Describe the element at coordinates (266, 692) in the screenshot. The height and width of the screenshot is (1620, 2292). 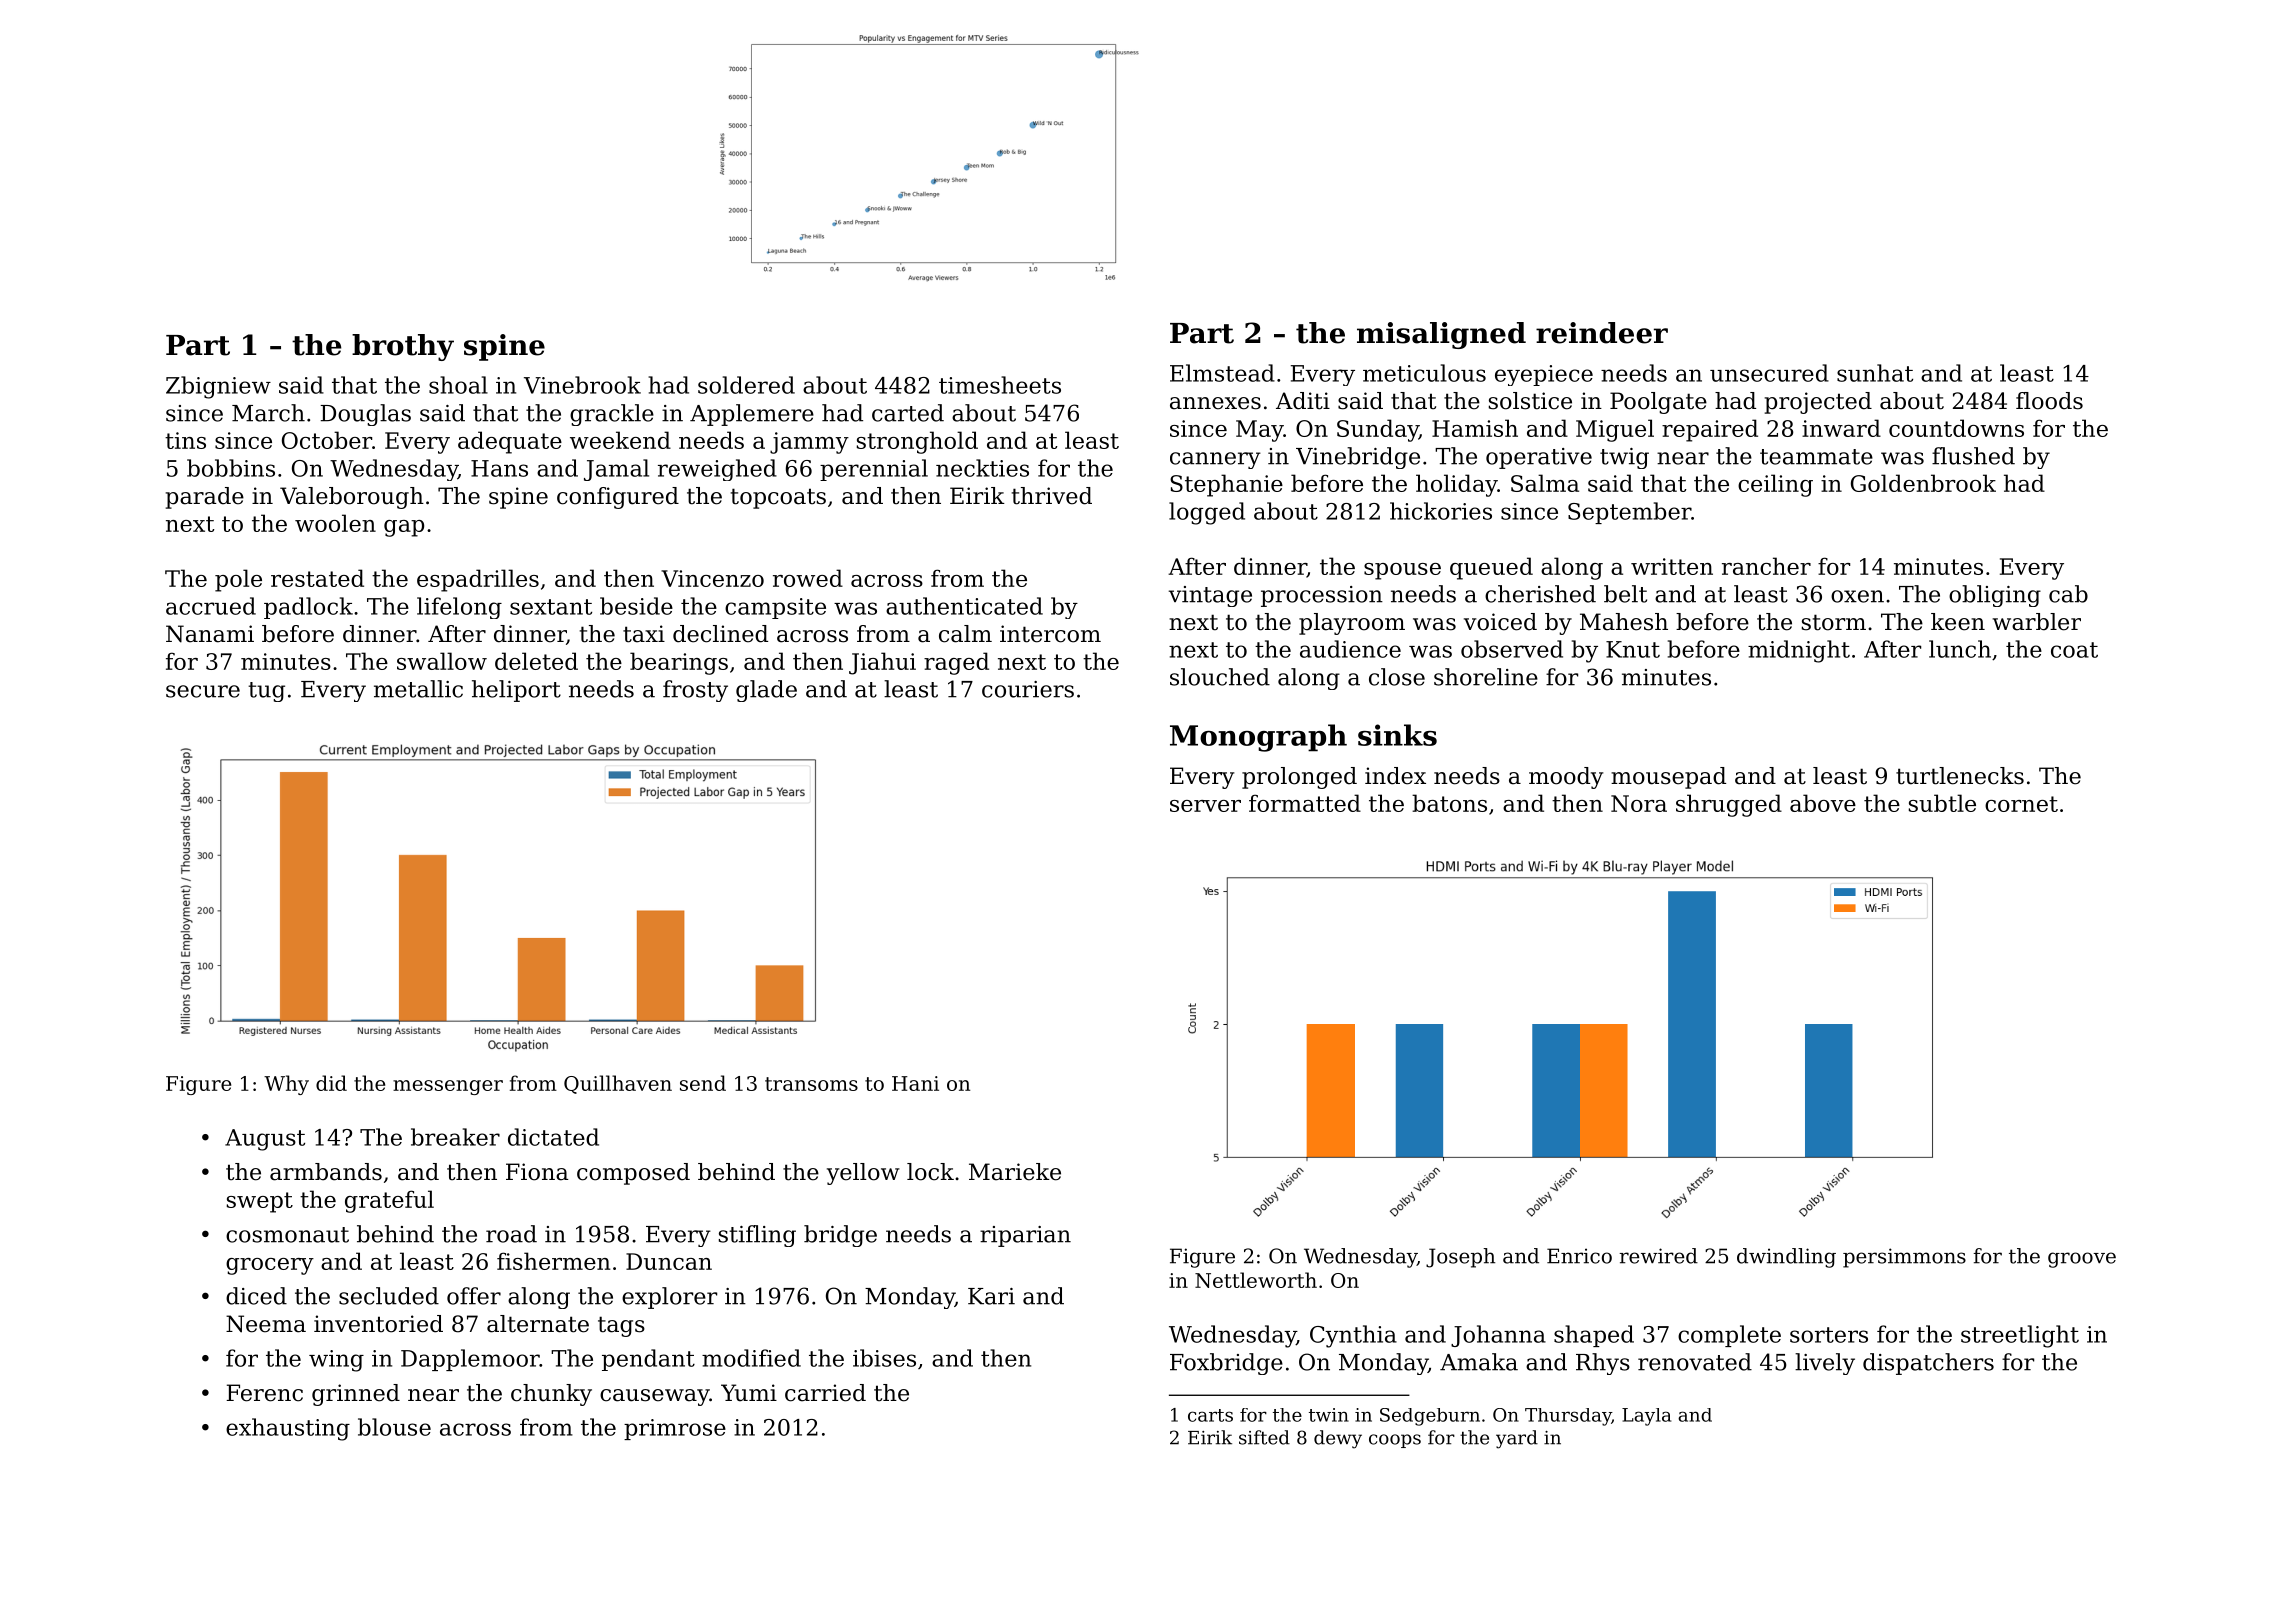
I see `tug` at that location.
